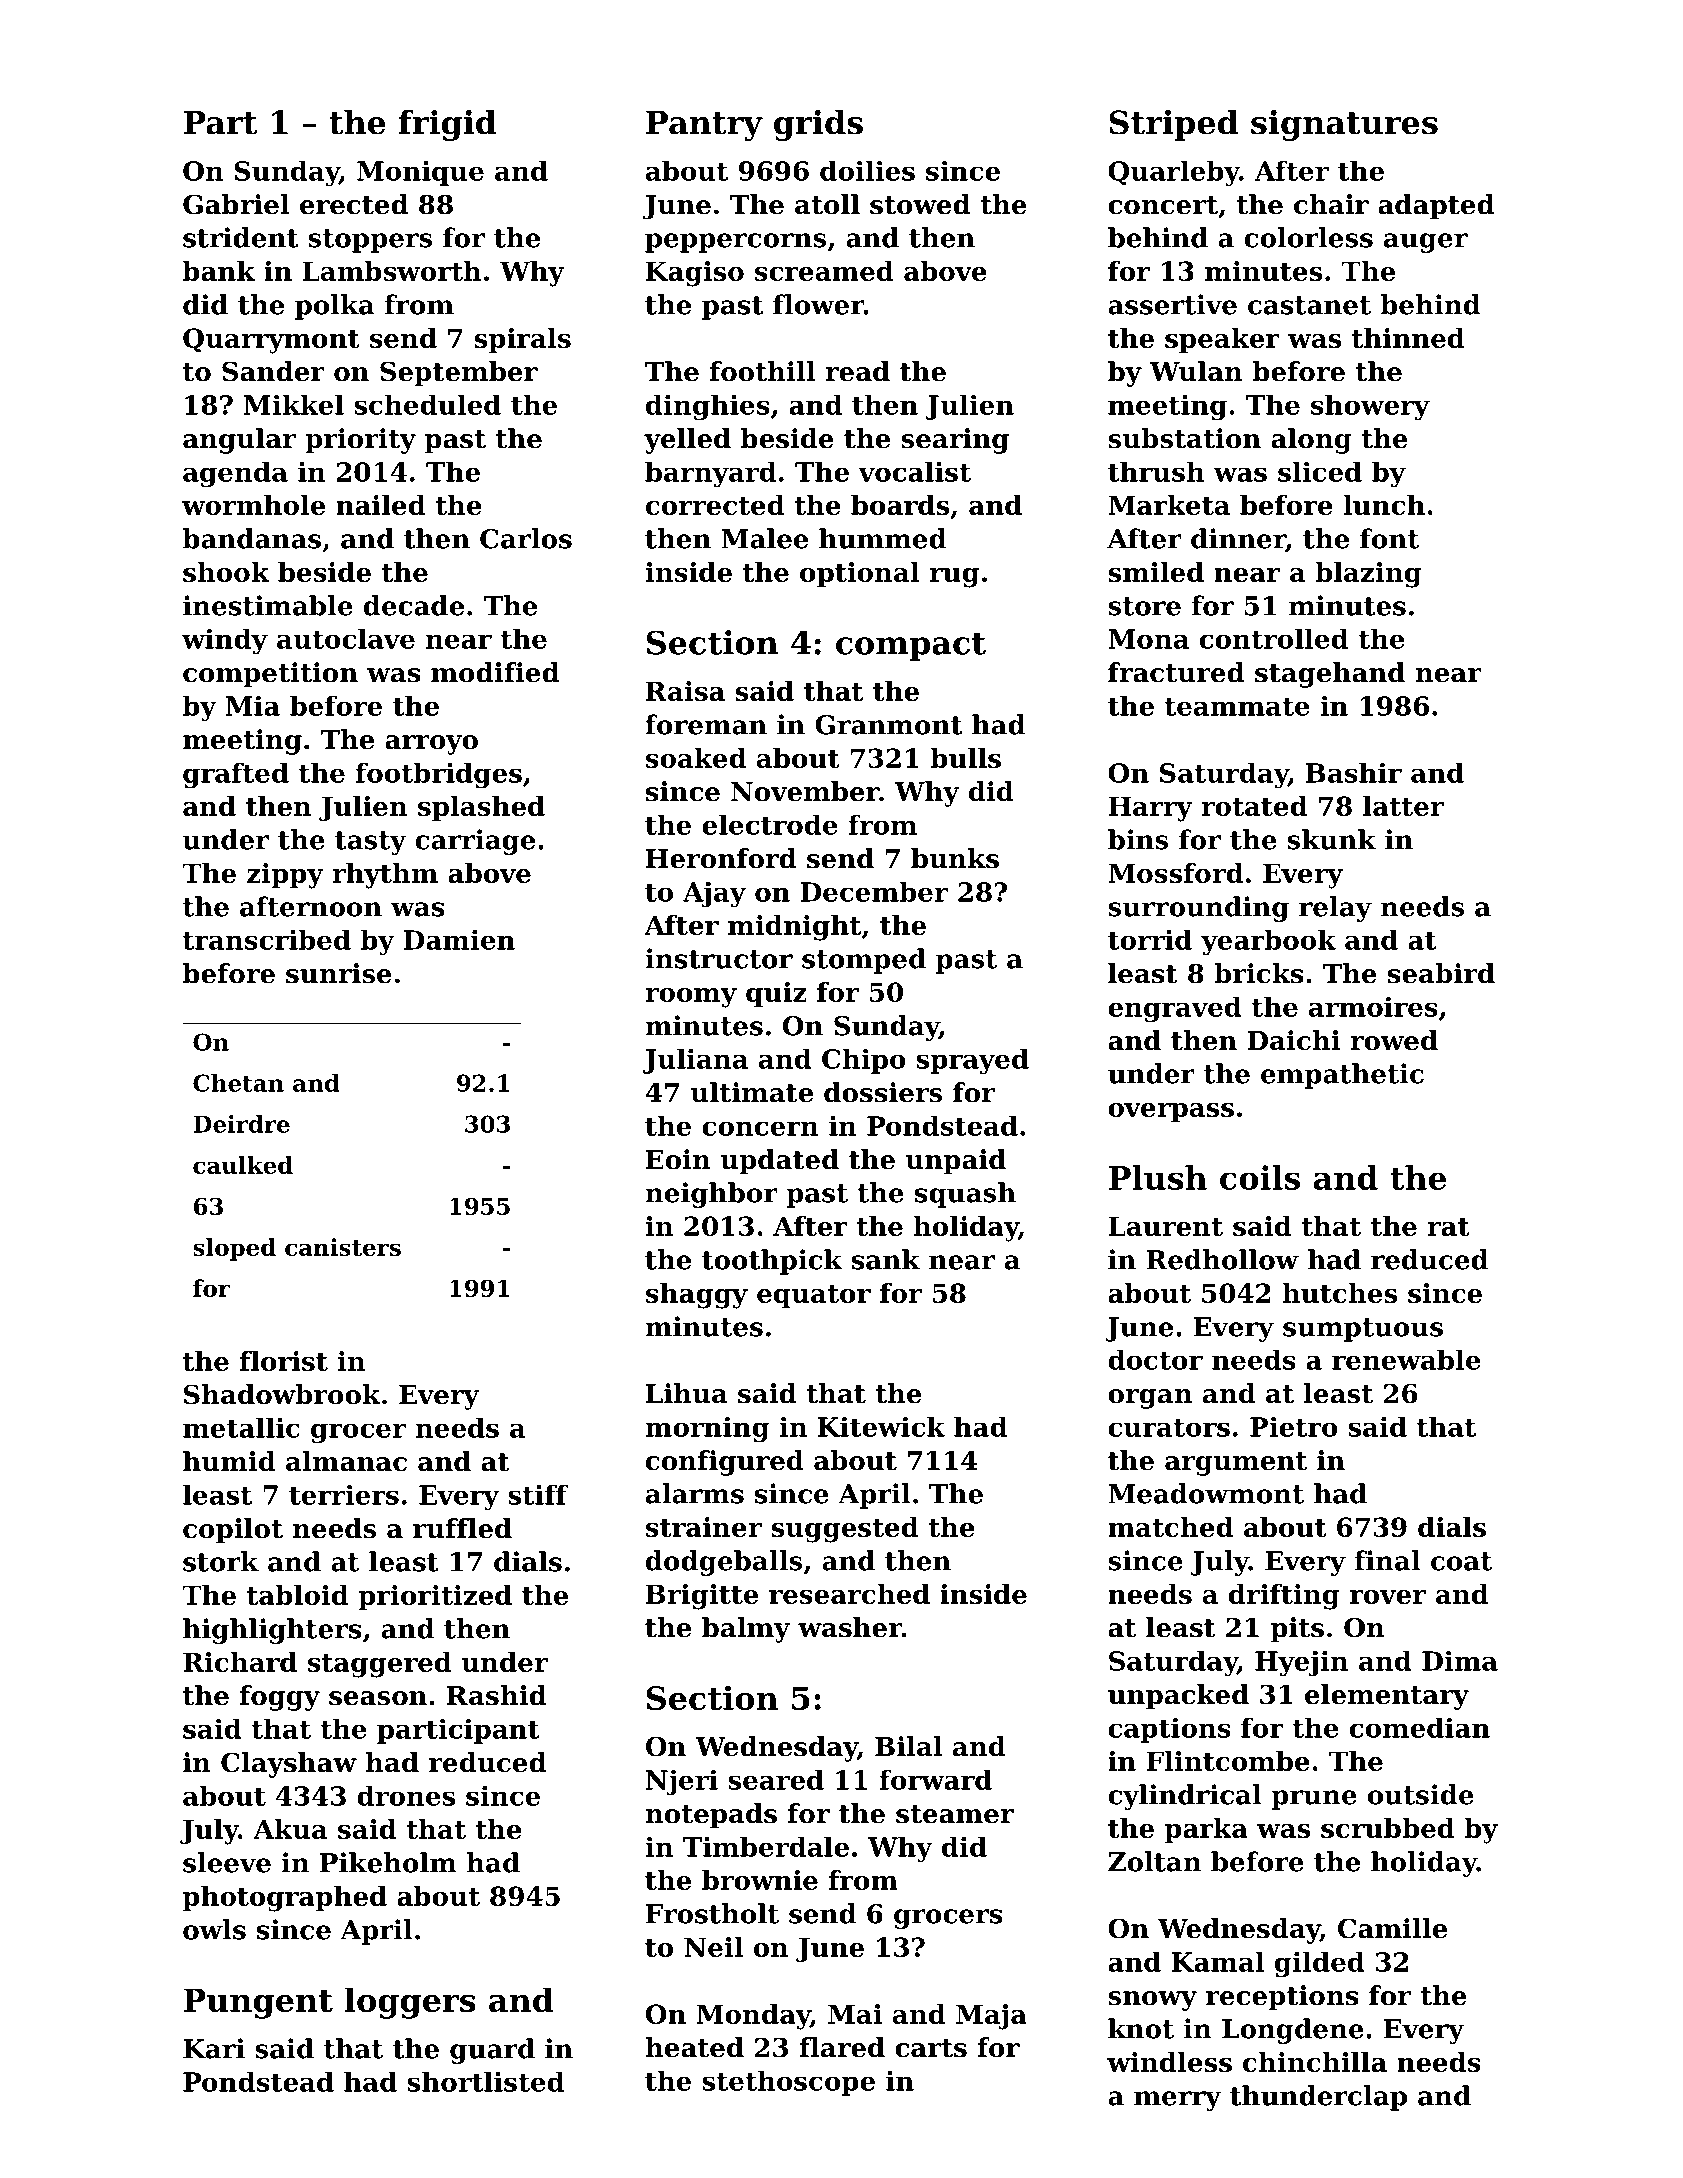  I want to click on grids, so click(818, 125).
